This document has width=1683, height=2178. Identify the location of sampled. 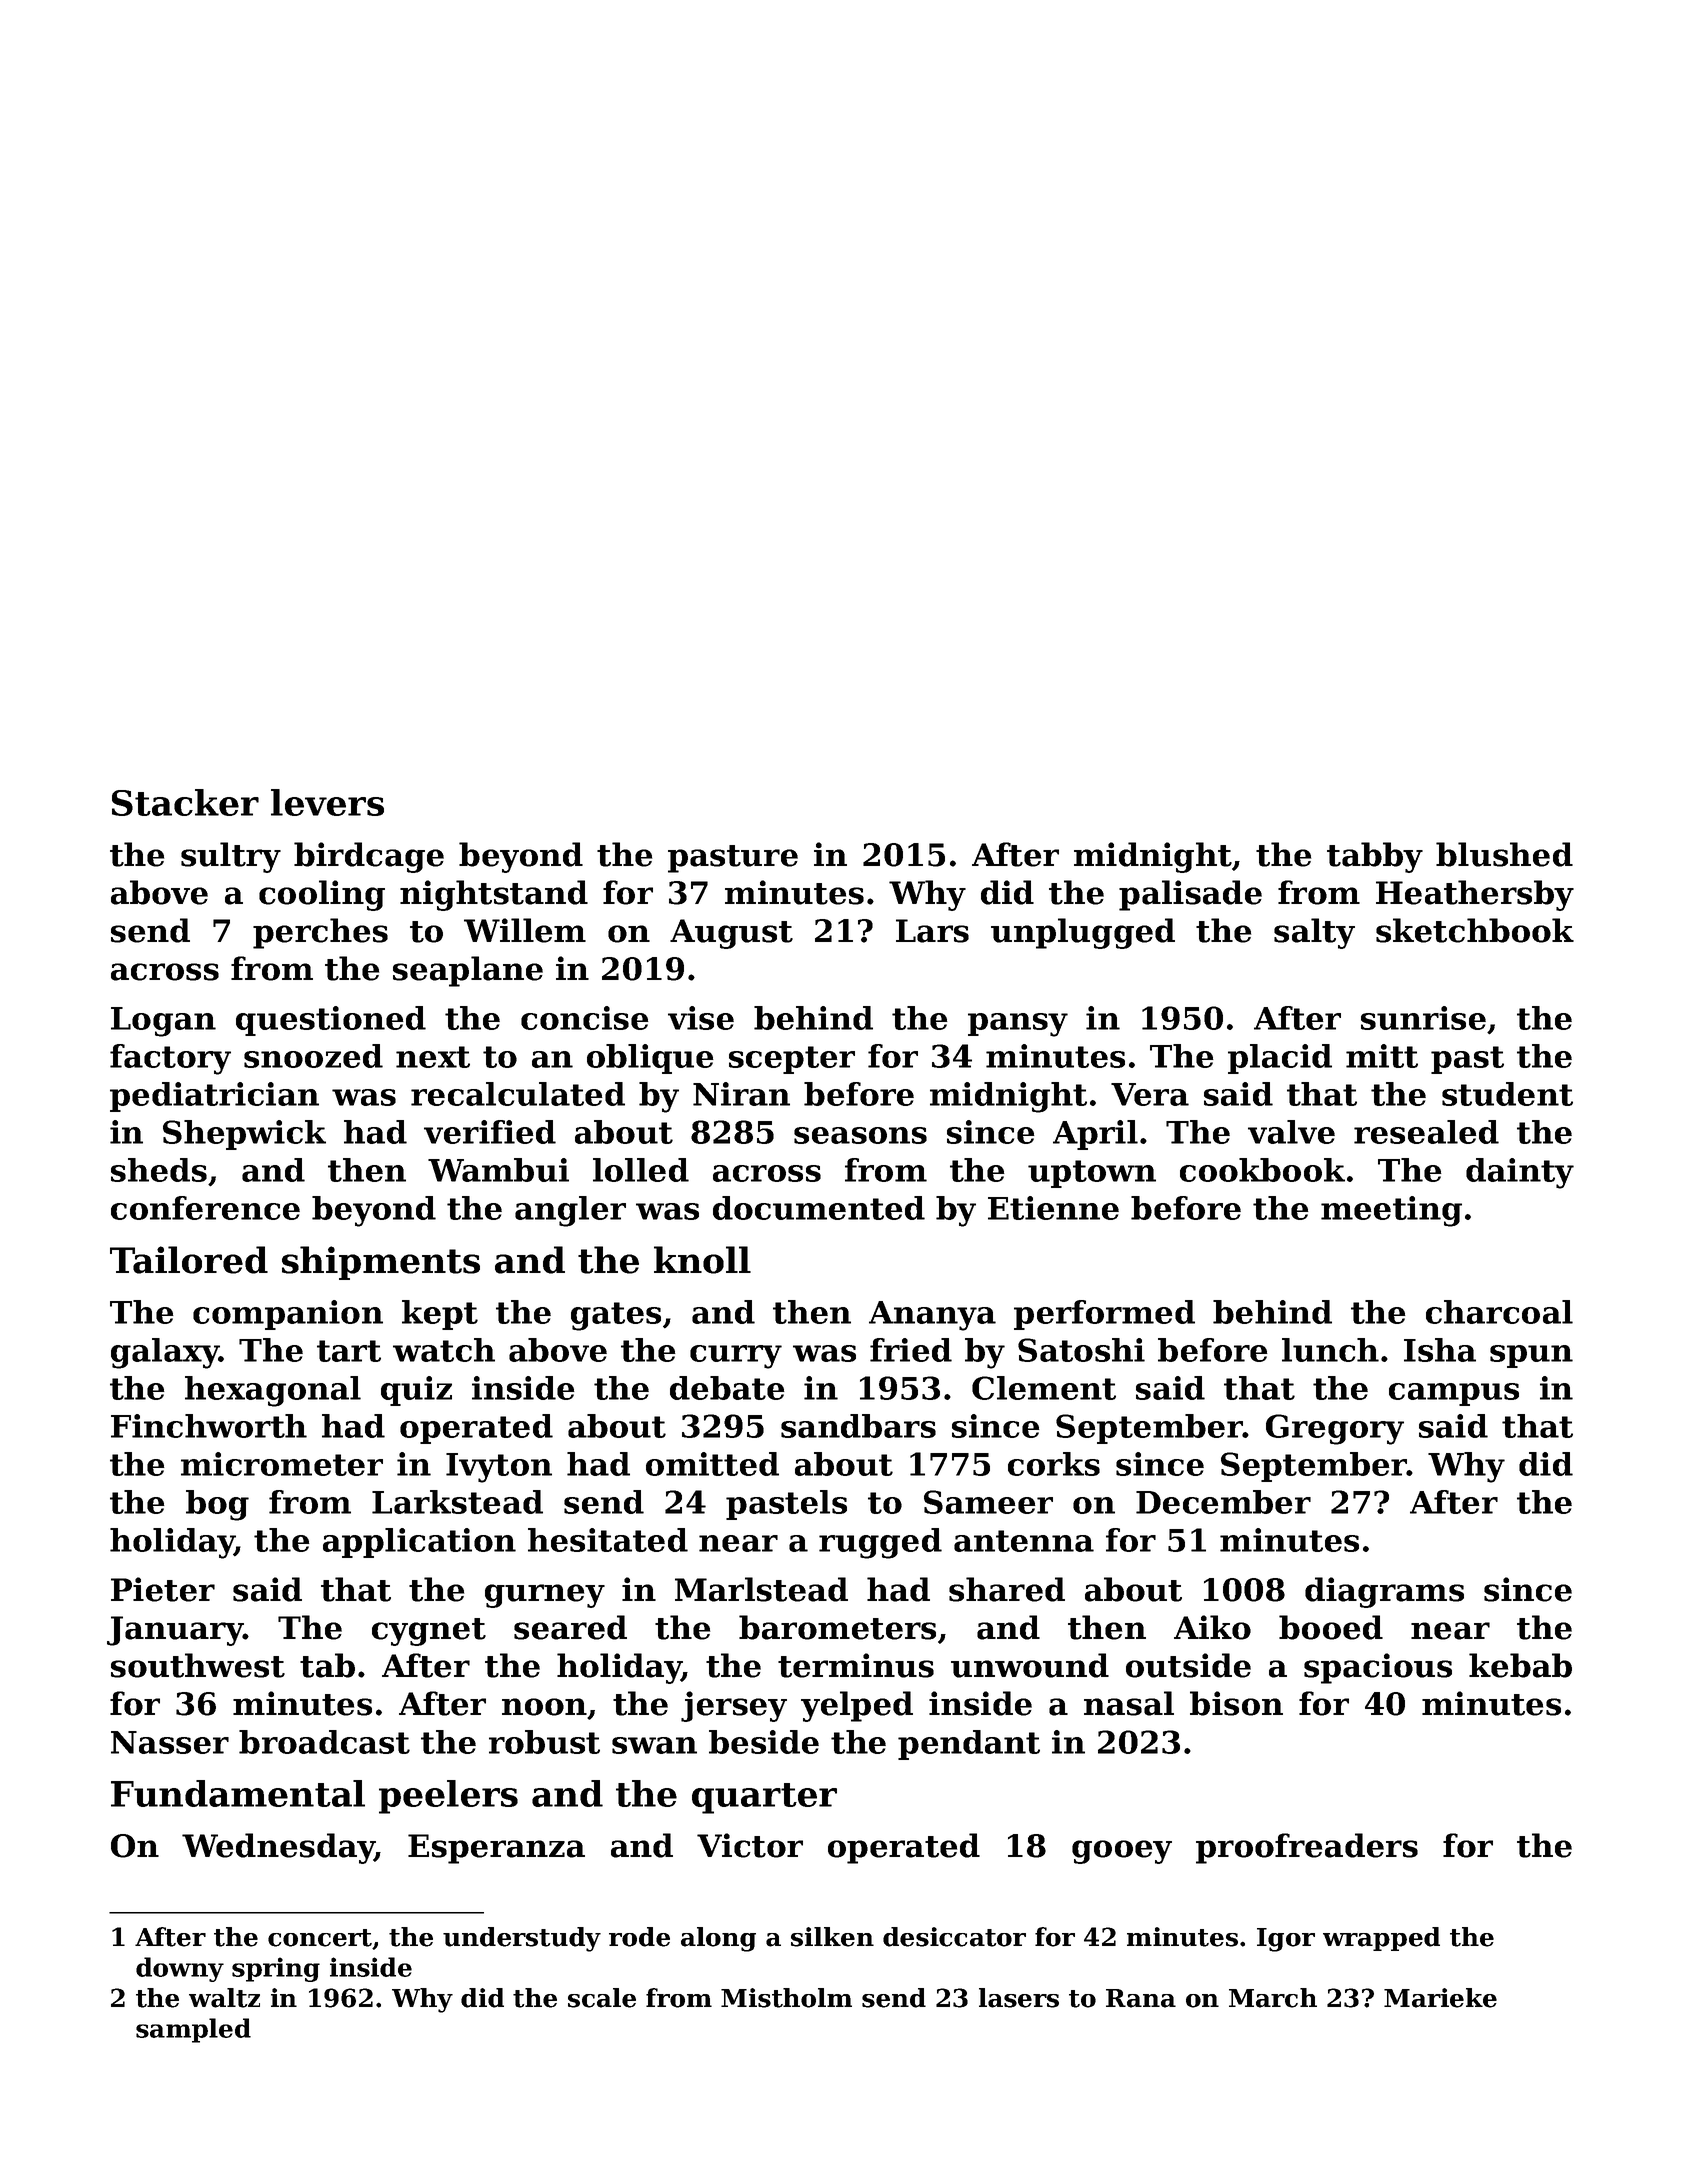
(193, 2030).
